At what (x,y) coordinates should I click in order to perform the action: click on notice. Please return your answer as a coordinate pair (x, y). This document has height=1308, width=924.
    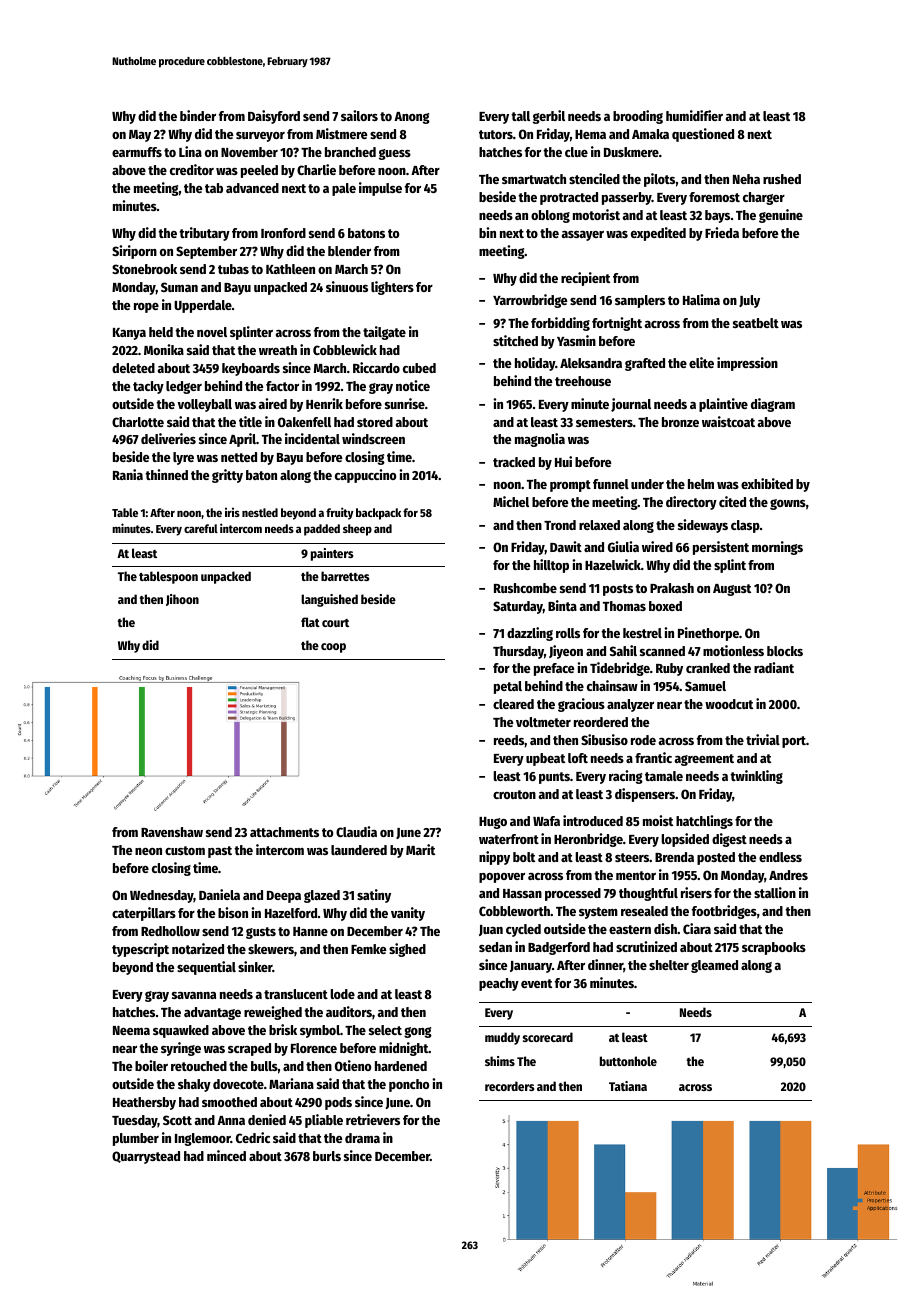
    Looking at the image, I should click on (413, 385).
